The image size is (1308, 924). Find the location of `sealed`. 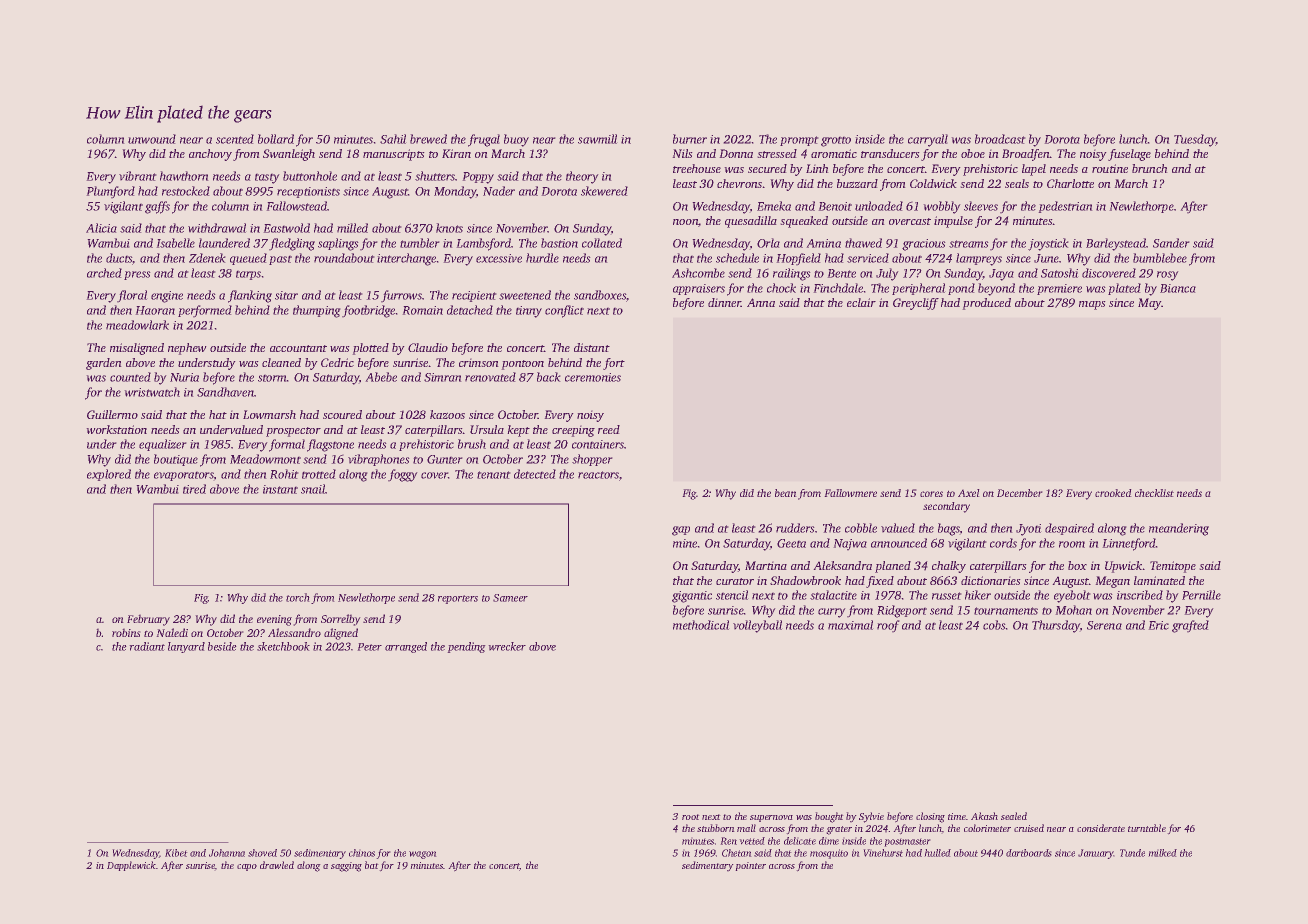

sealed is located at coordinates (1014, 816).
